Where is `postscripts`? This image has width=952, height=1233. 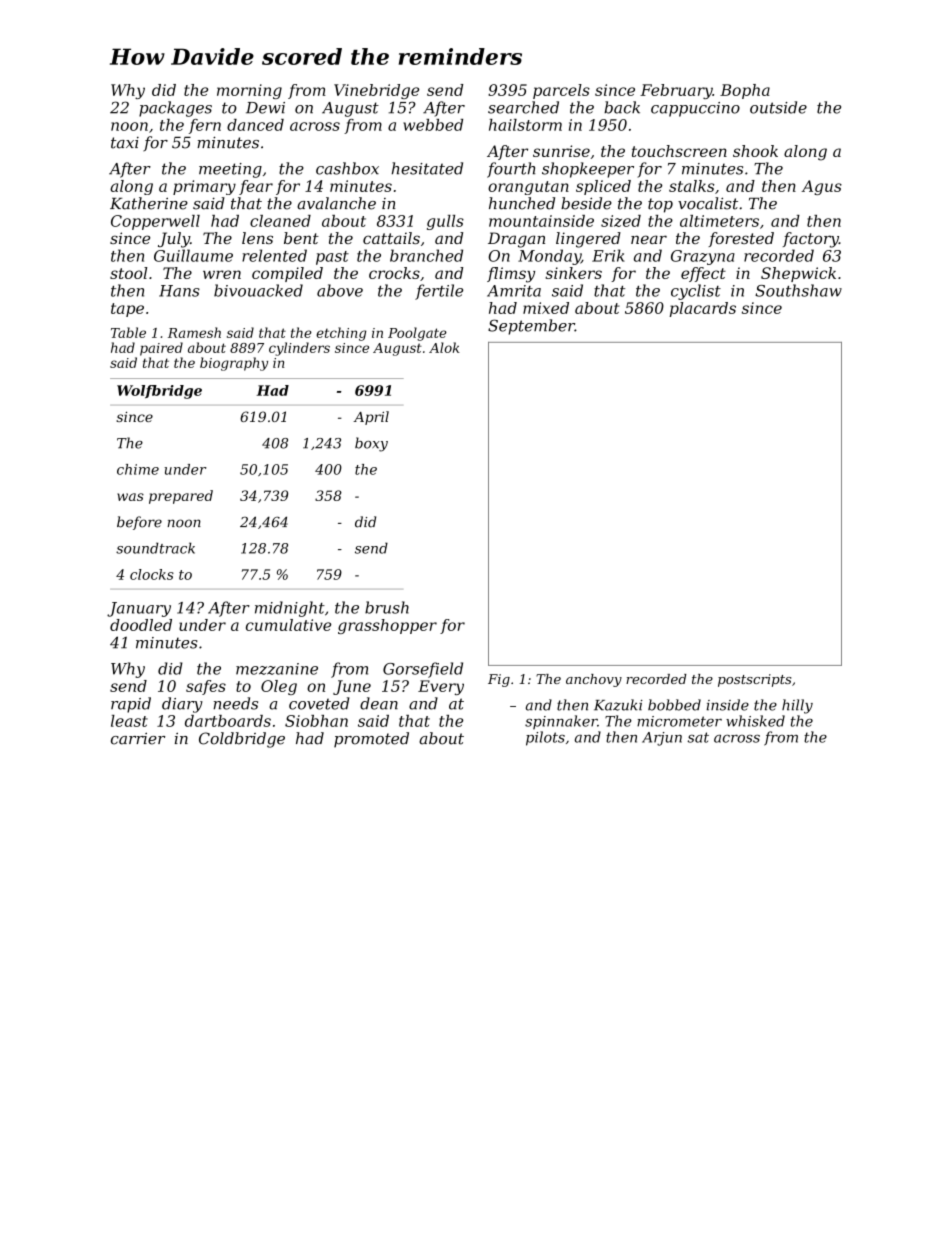
postscripts is located at coordinates (754, 680).
